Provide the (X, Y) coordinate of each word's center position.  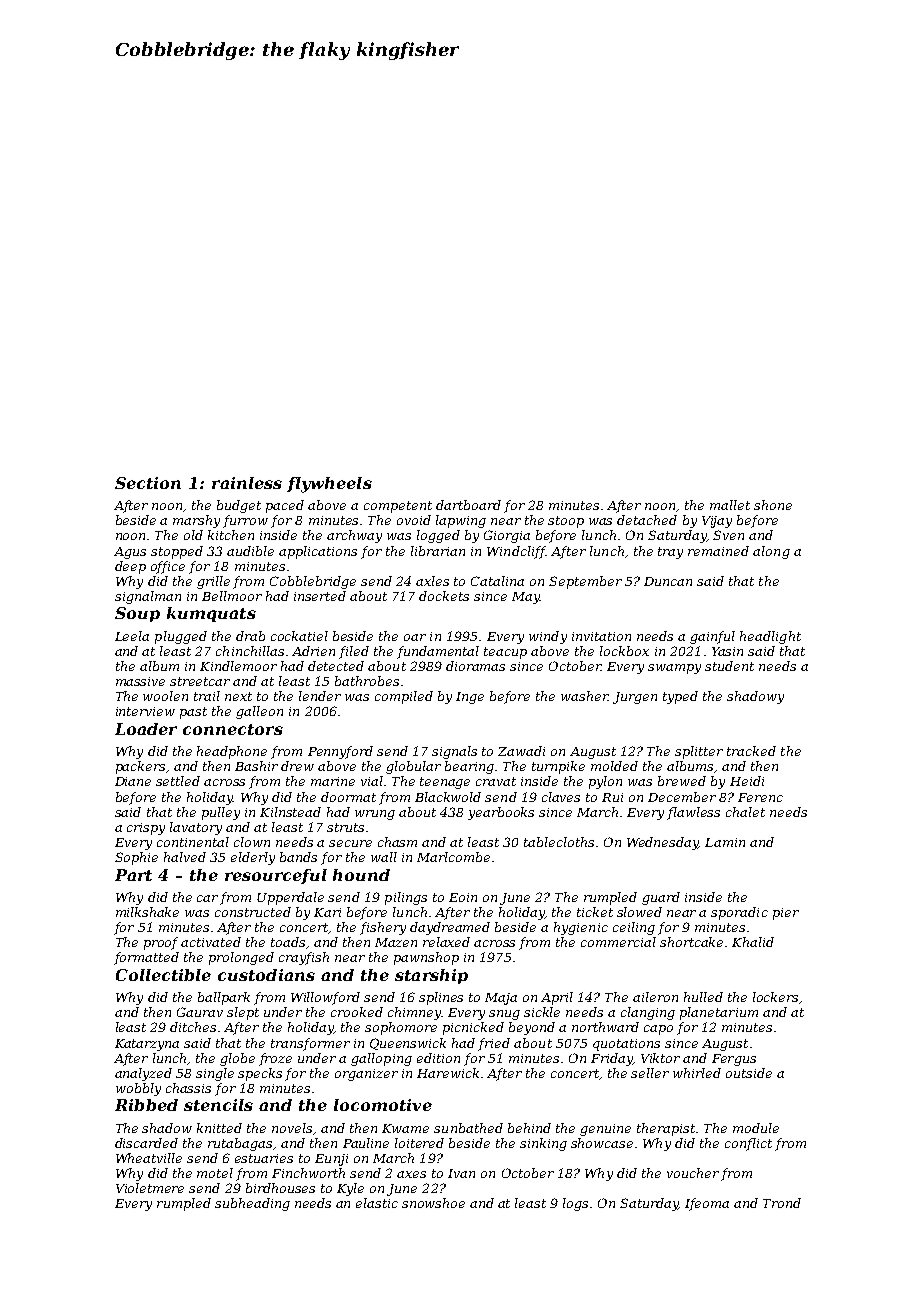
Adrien (313, 651)
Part (133, 875)
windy (548, 637)
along (771, 552)
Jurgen (635, 698)
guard (661, 898)
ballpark (224, 998)
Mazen (396, 942)
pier (786, 914)
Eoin (463, 897)
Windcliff (516, 552)
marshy (196, 521)
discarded (146, 1143)
